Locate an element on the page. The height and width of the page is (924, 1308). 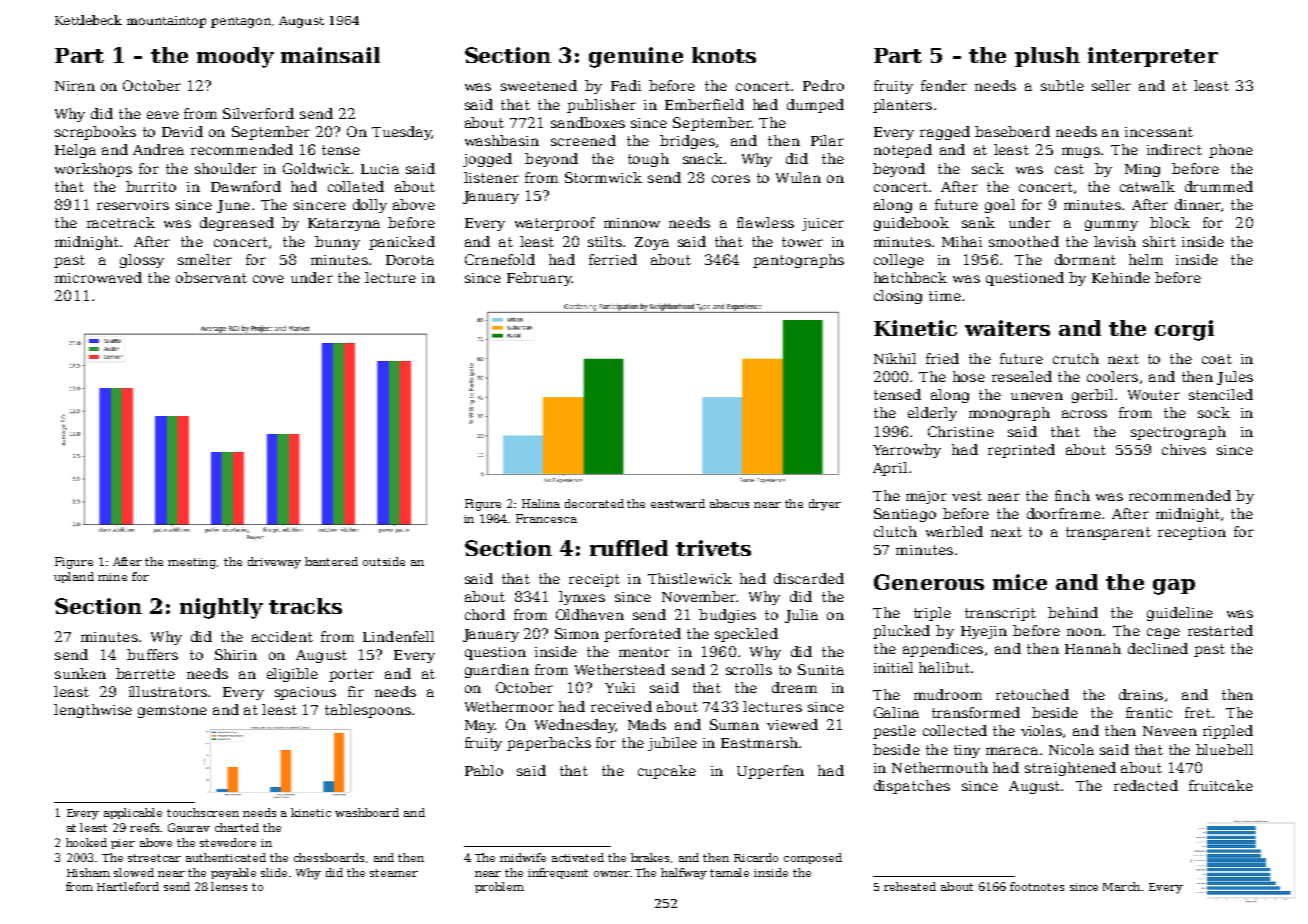
glossy is located at coordinates (142, 261).
